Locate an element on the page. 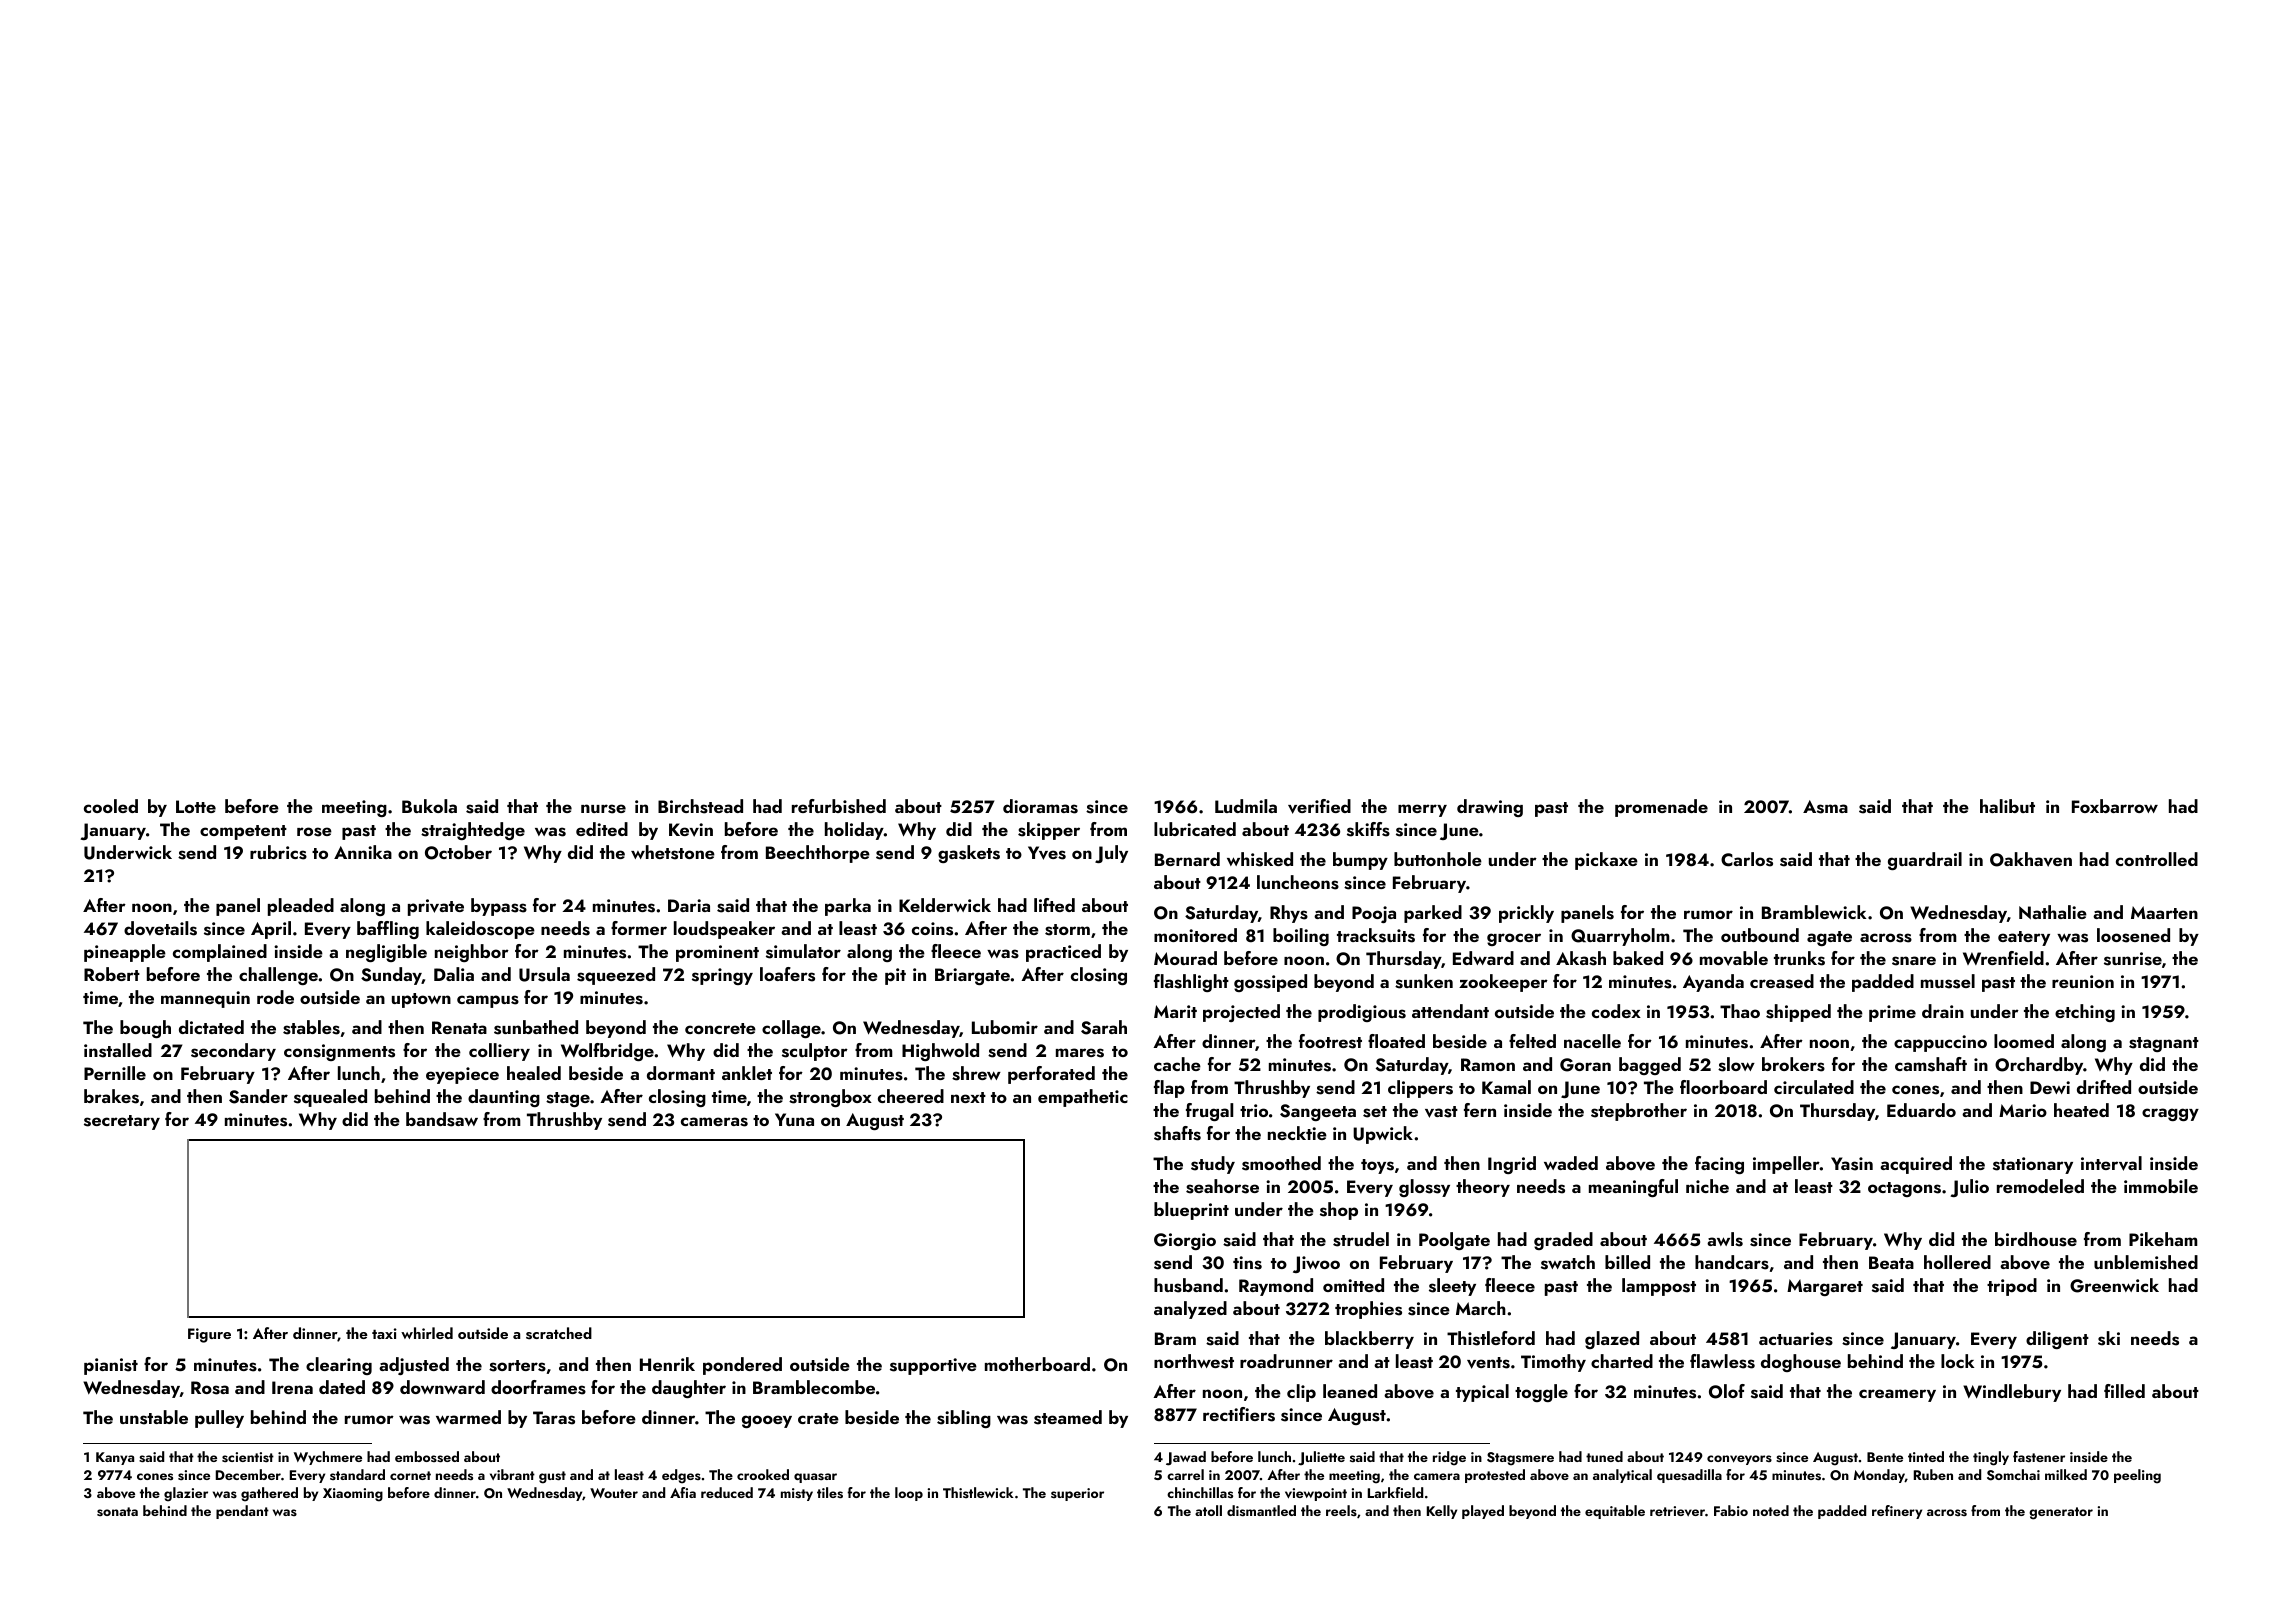  glossy is located at coordinates (1424, 1188).
